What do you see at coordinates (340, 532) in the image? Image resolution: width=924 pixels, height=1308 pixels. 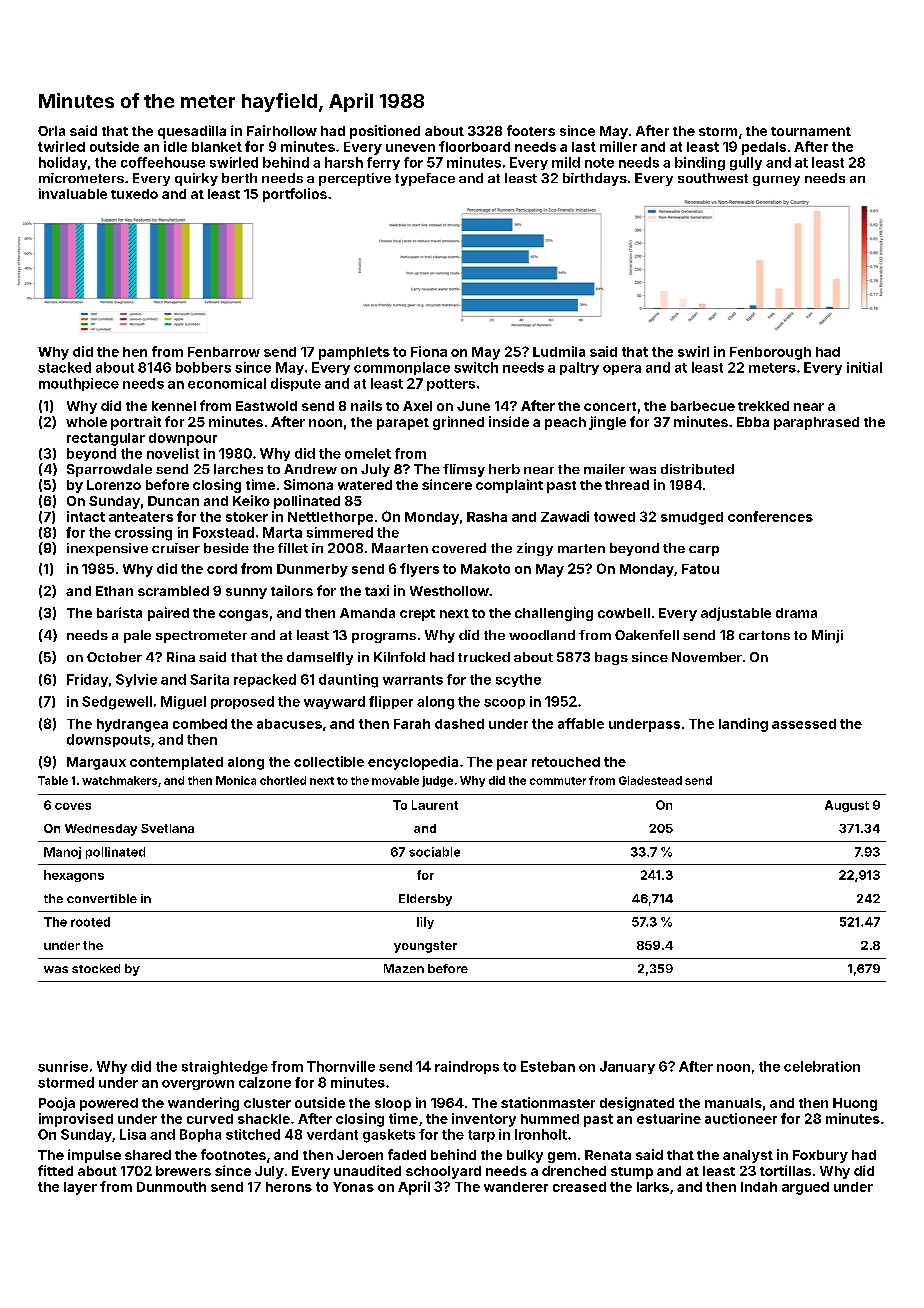 I see `simmered` at bounding box center [340, 532].
